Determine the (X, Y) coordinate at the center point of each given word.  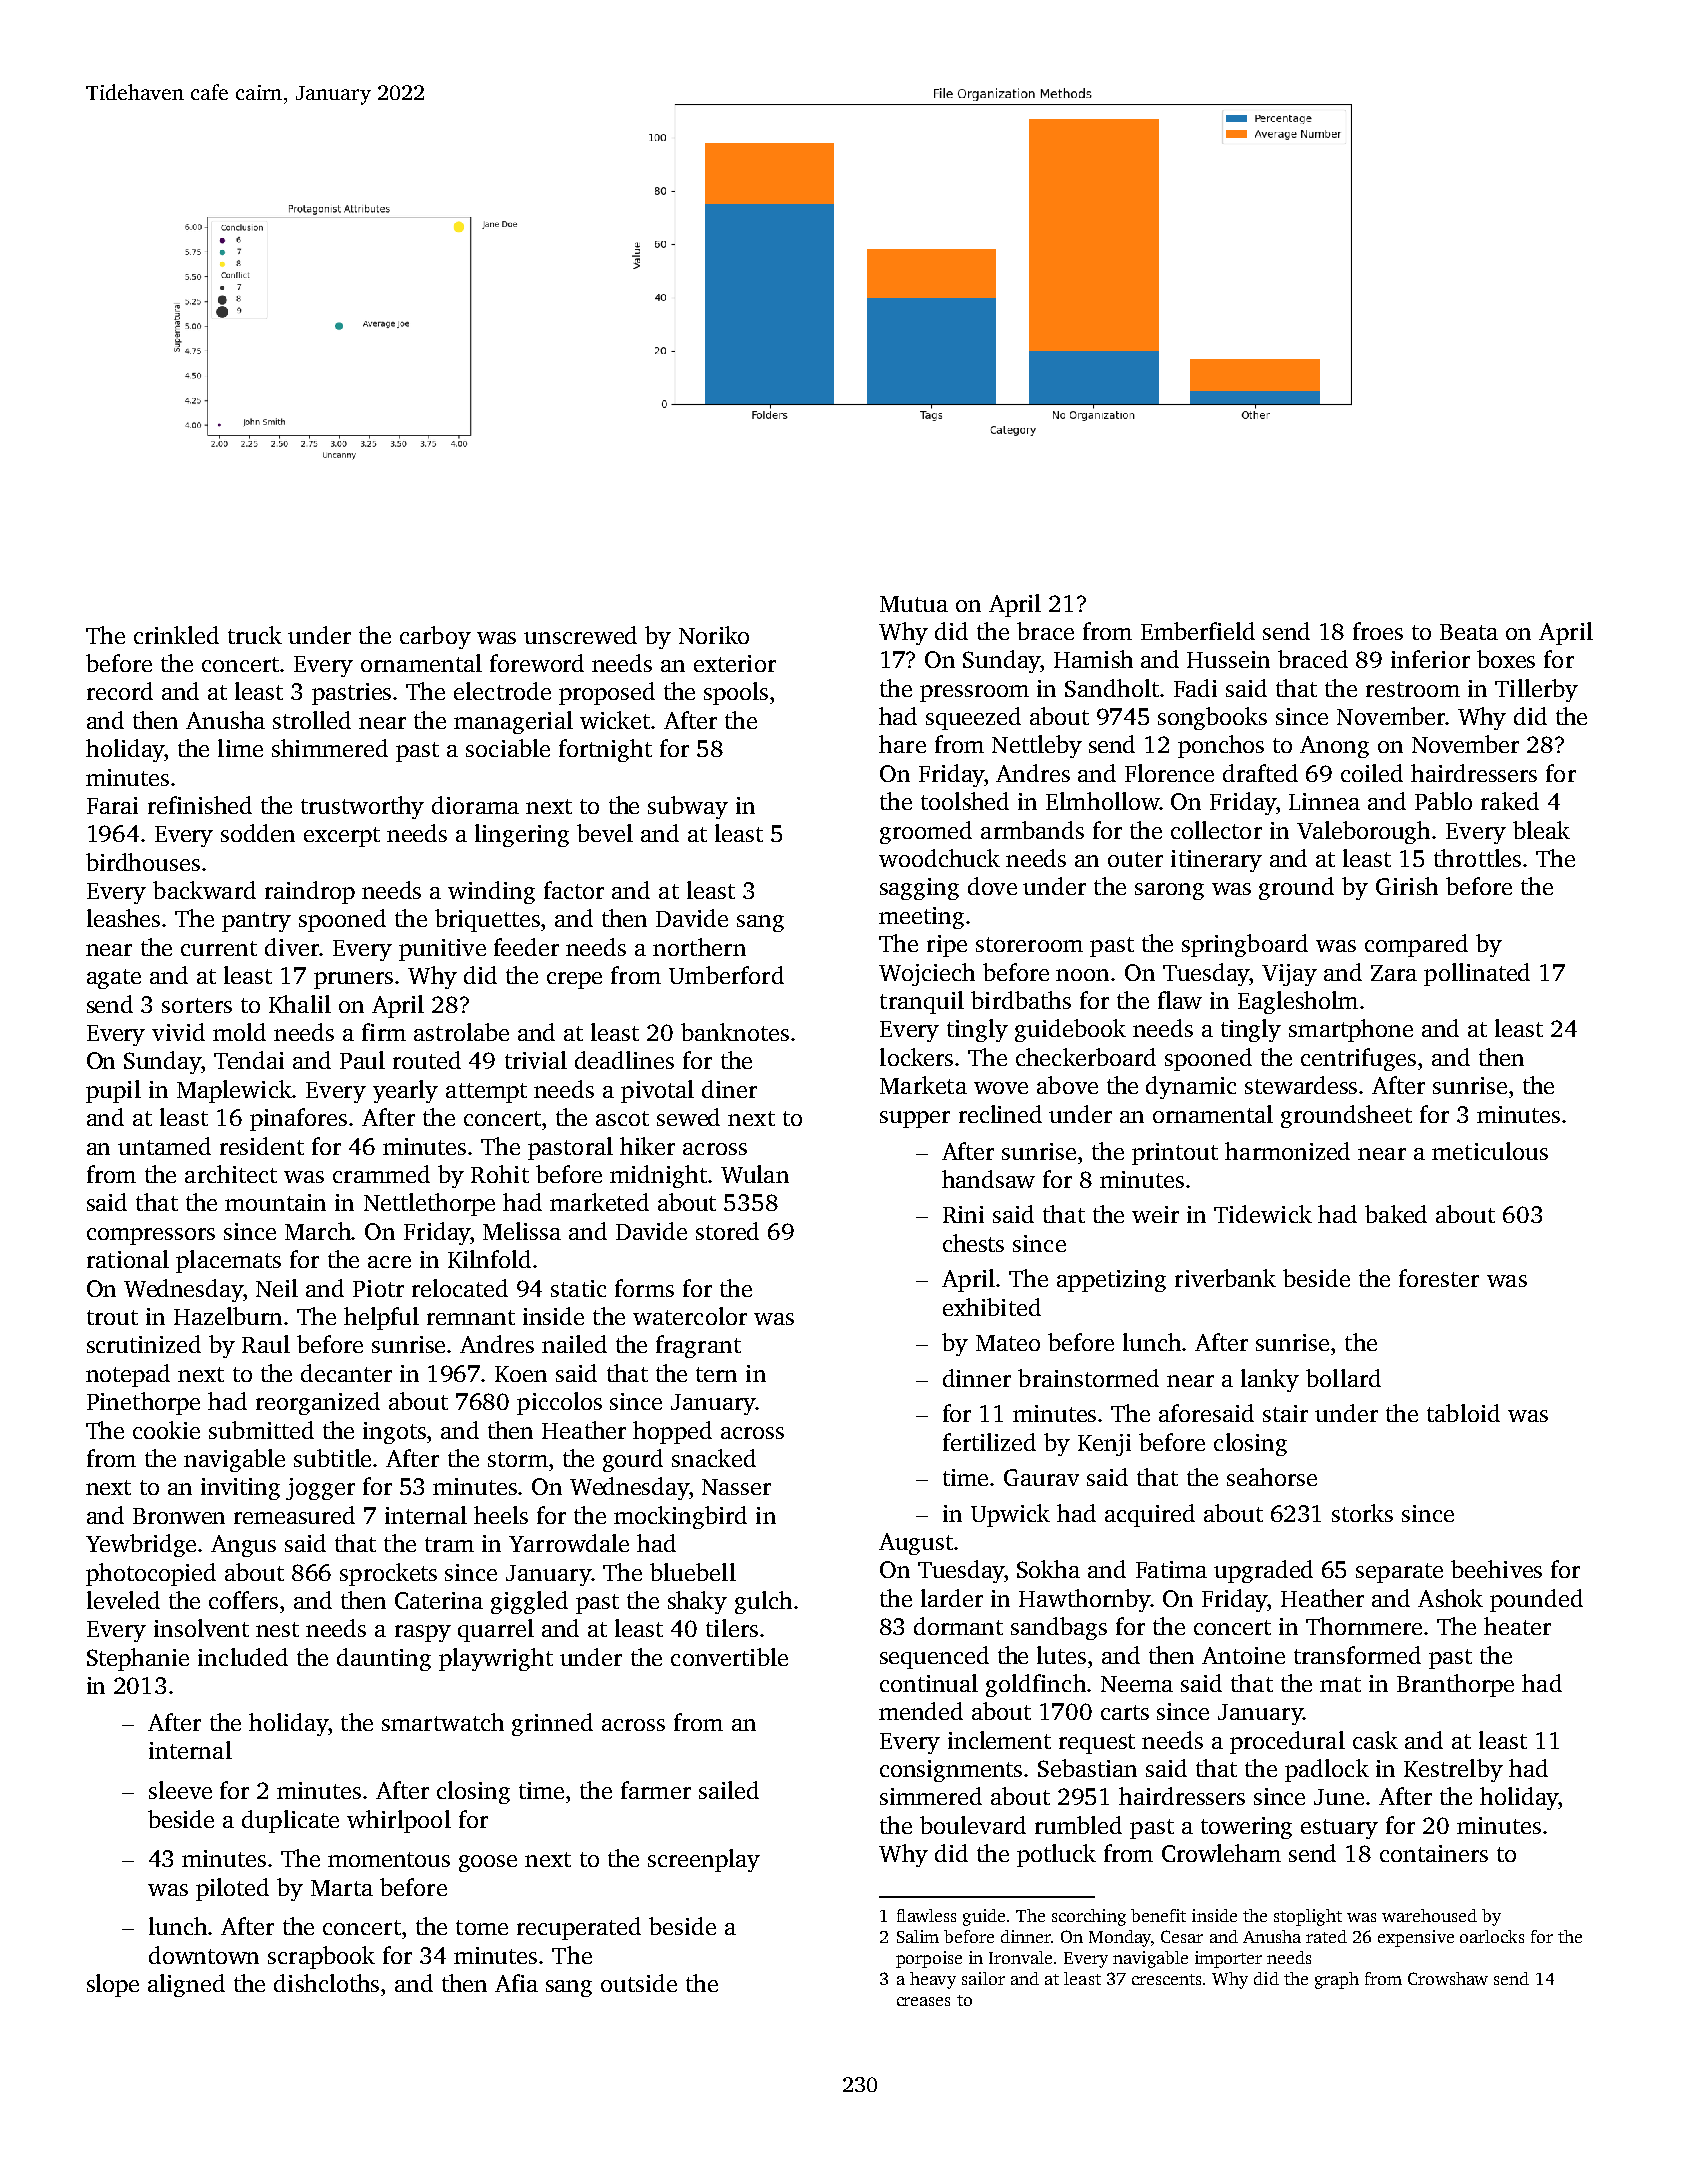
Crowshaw (1448, 1978)
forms (644, 1288)
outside (639, 1983)
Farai (112, 805)
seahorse (1272, 1477)
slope (113, 1985)
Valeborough (1363, 832)
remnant (471, 1317)
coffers (243, 1600)
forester (1439, 1278)
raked (1510, 801)
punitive (442, 950)
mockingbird (680, 1517)
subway (688, 807)
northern (699, 947)
